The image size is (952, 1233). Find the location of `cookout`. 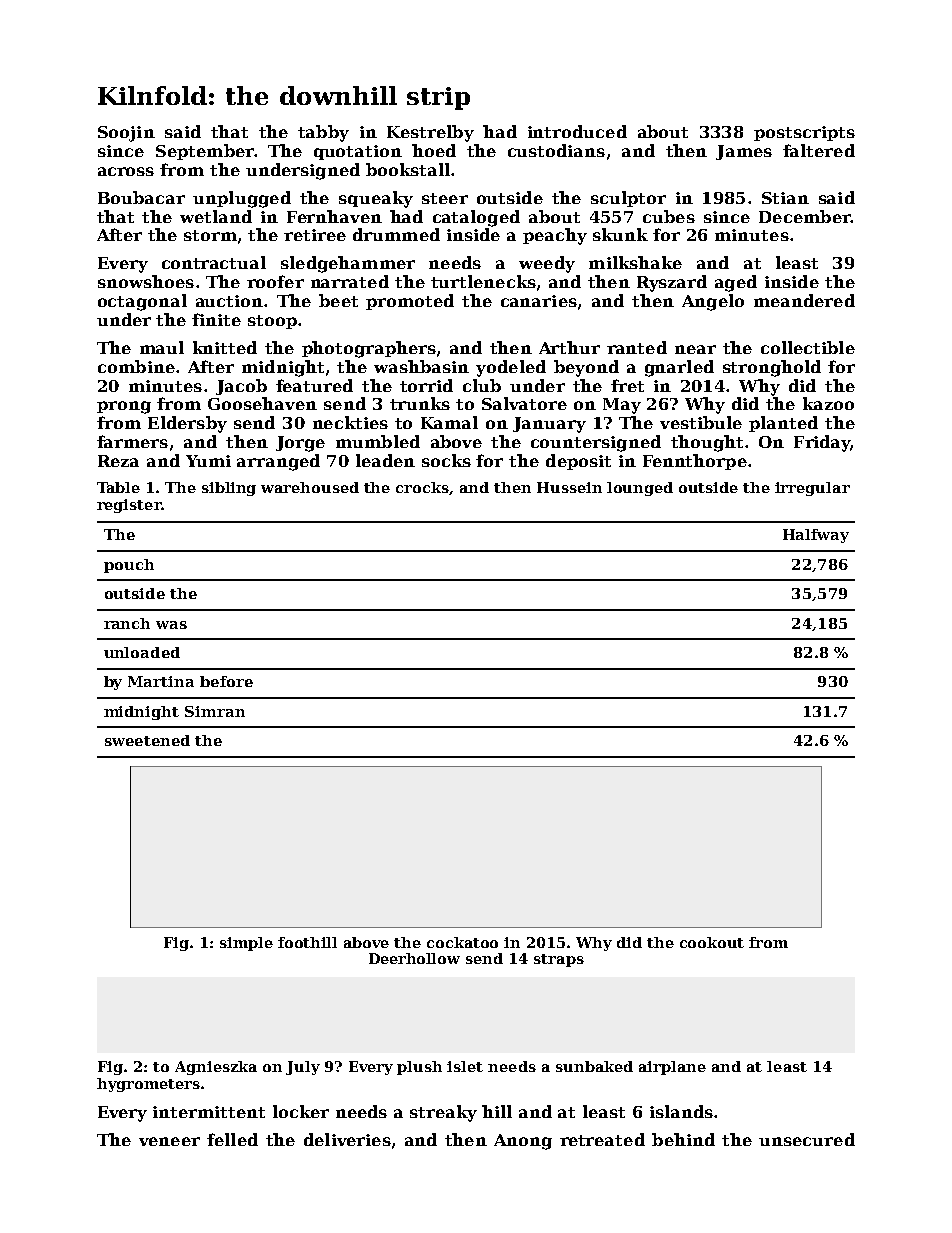

cookout is located at coordinates (712, 942).
